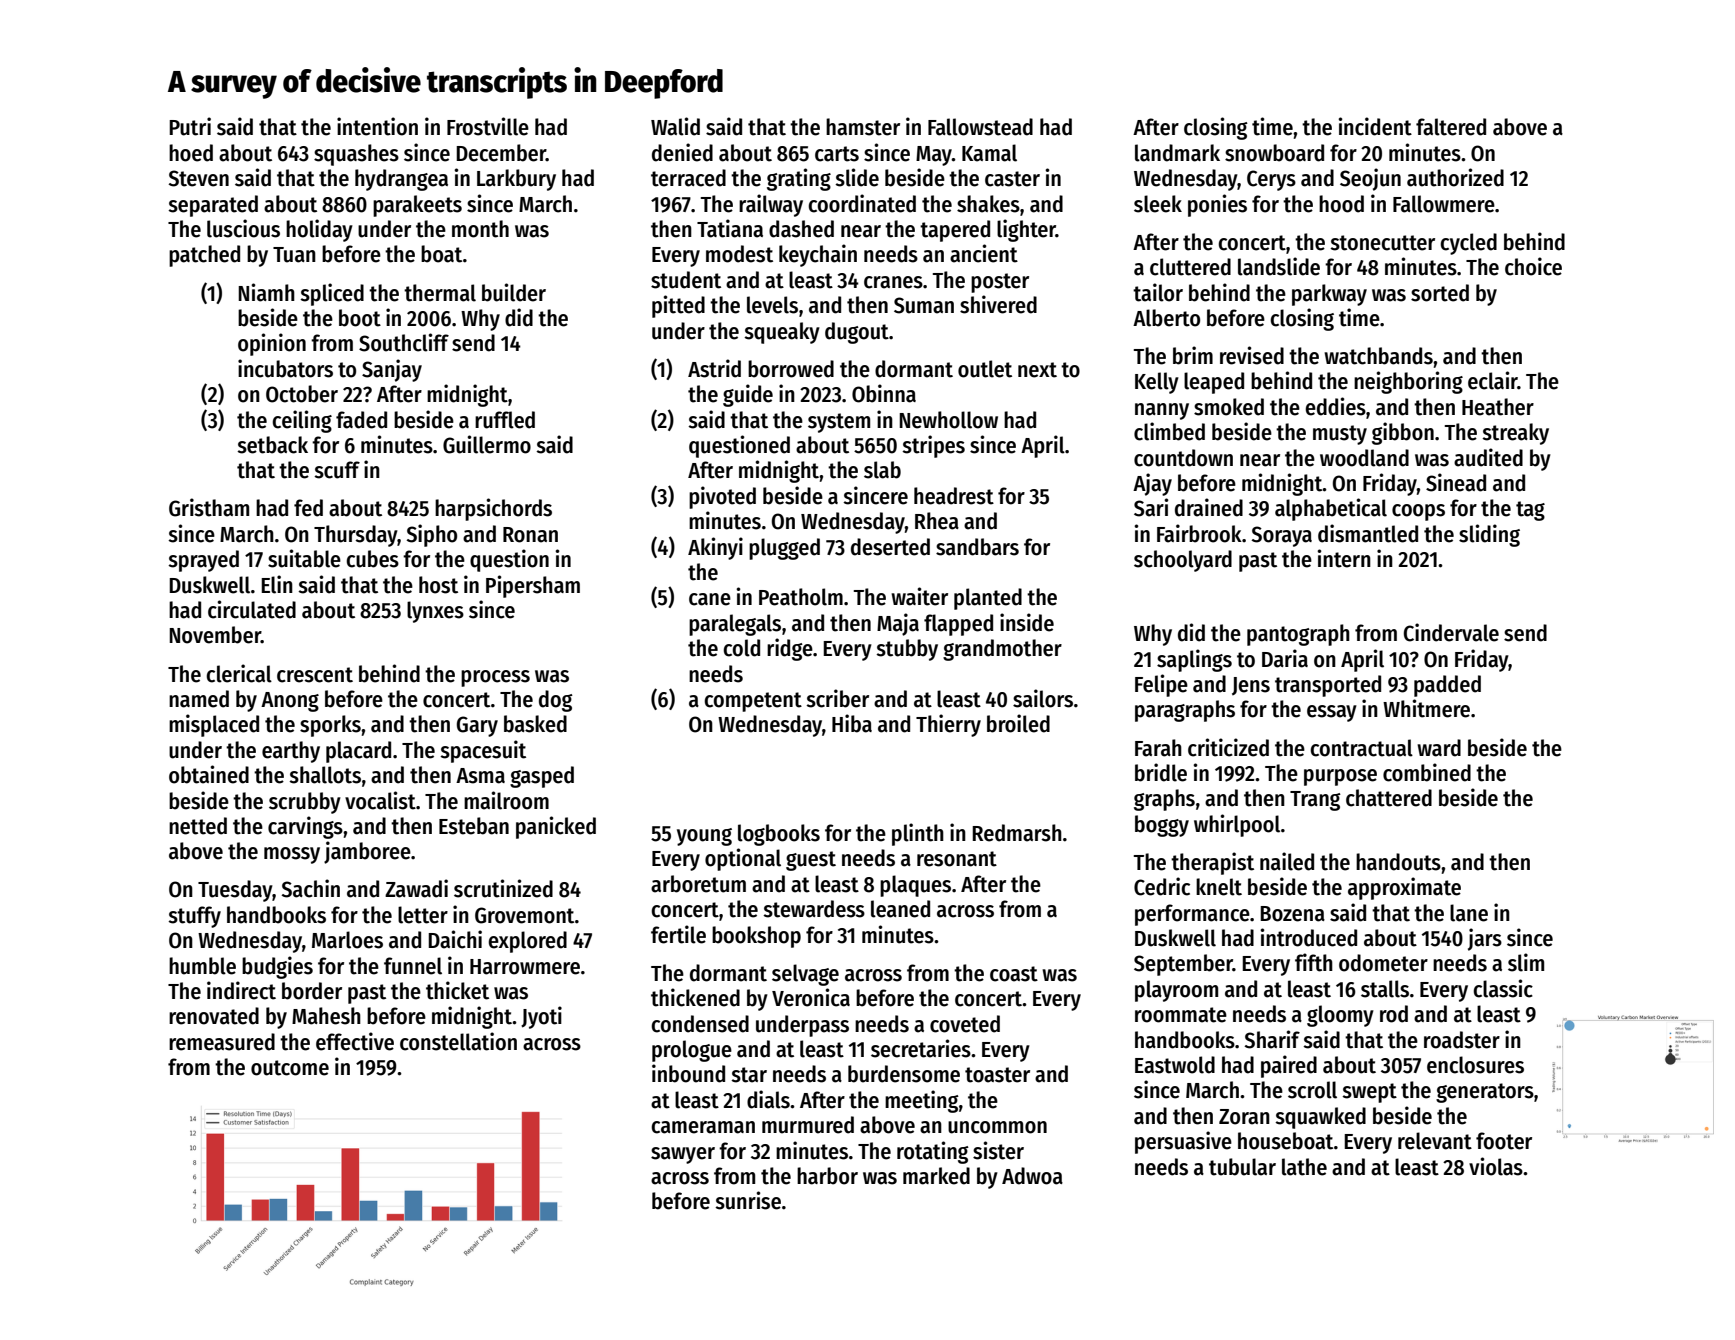 The image size is (1735, 1340). I want to click on incident, so click(1375, 126).
